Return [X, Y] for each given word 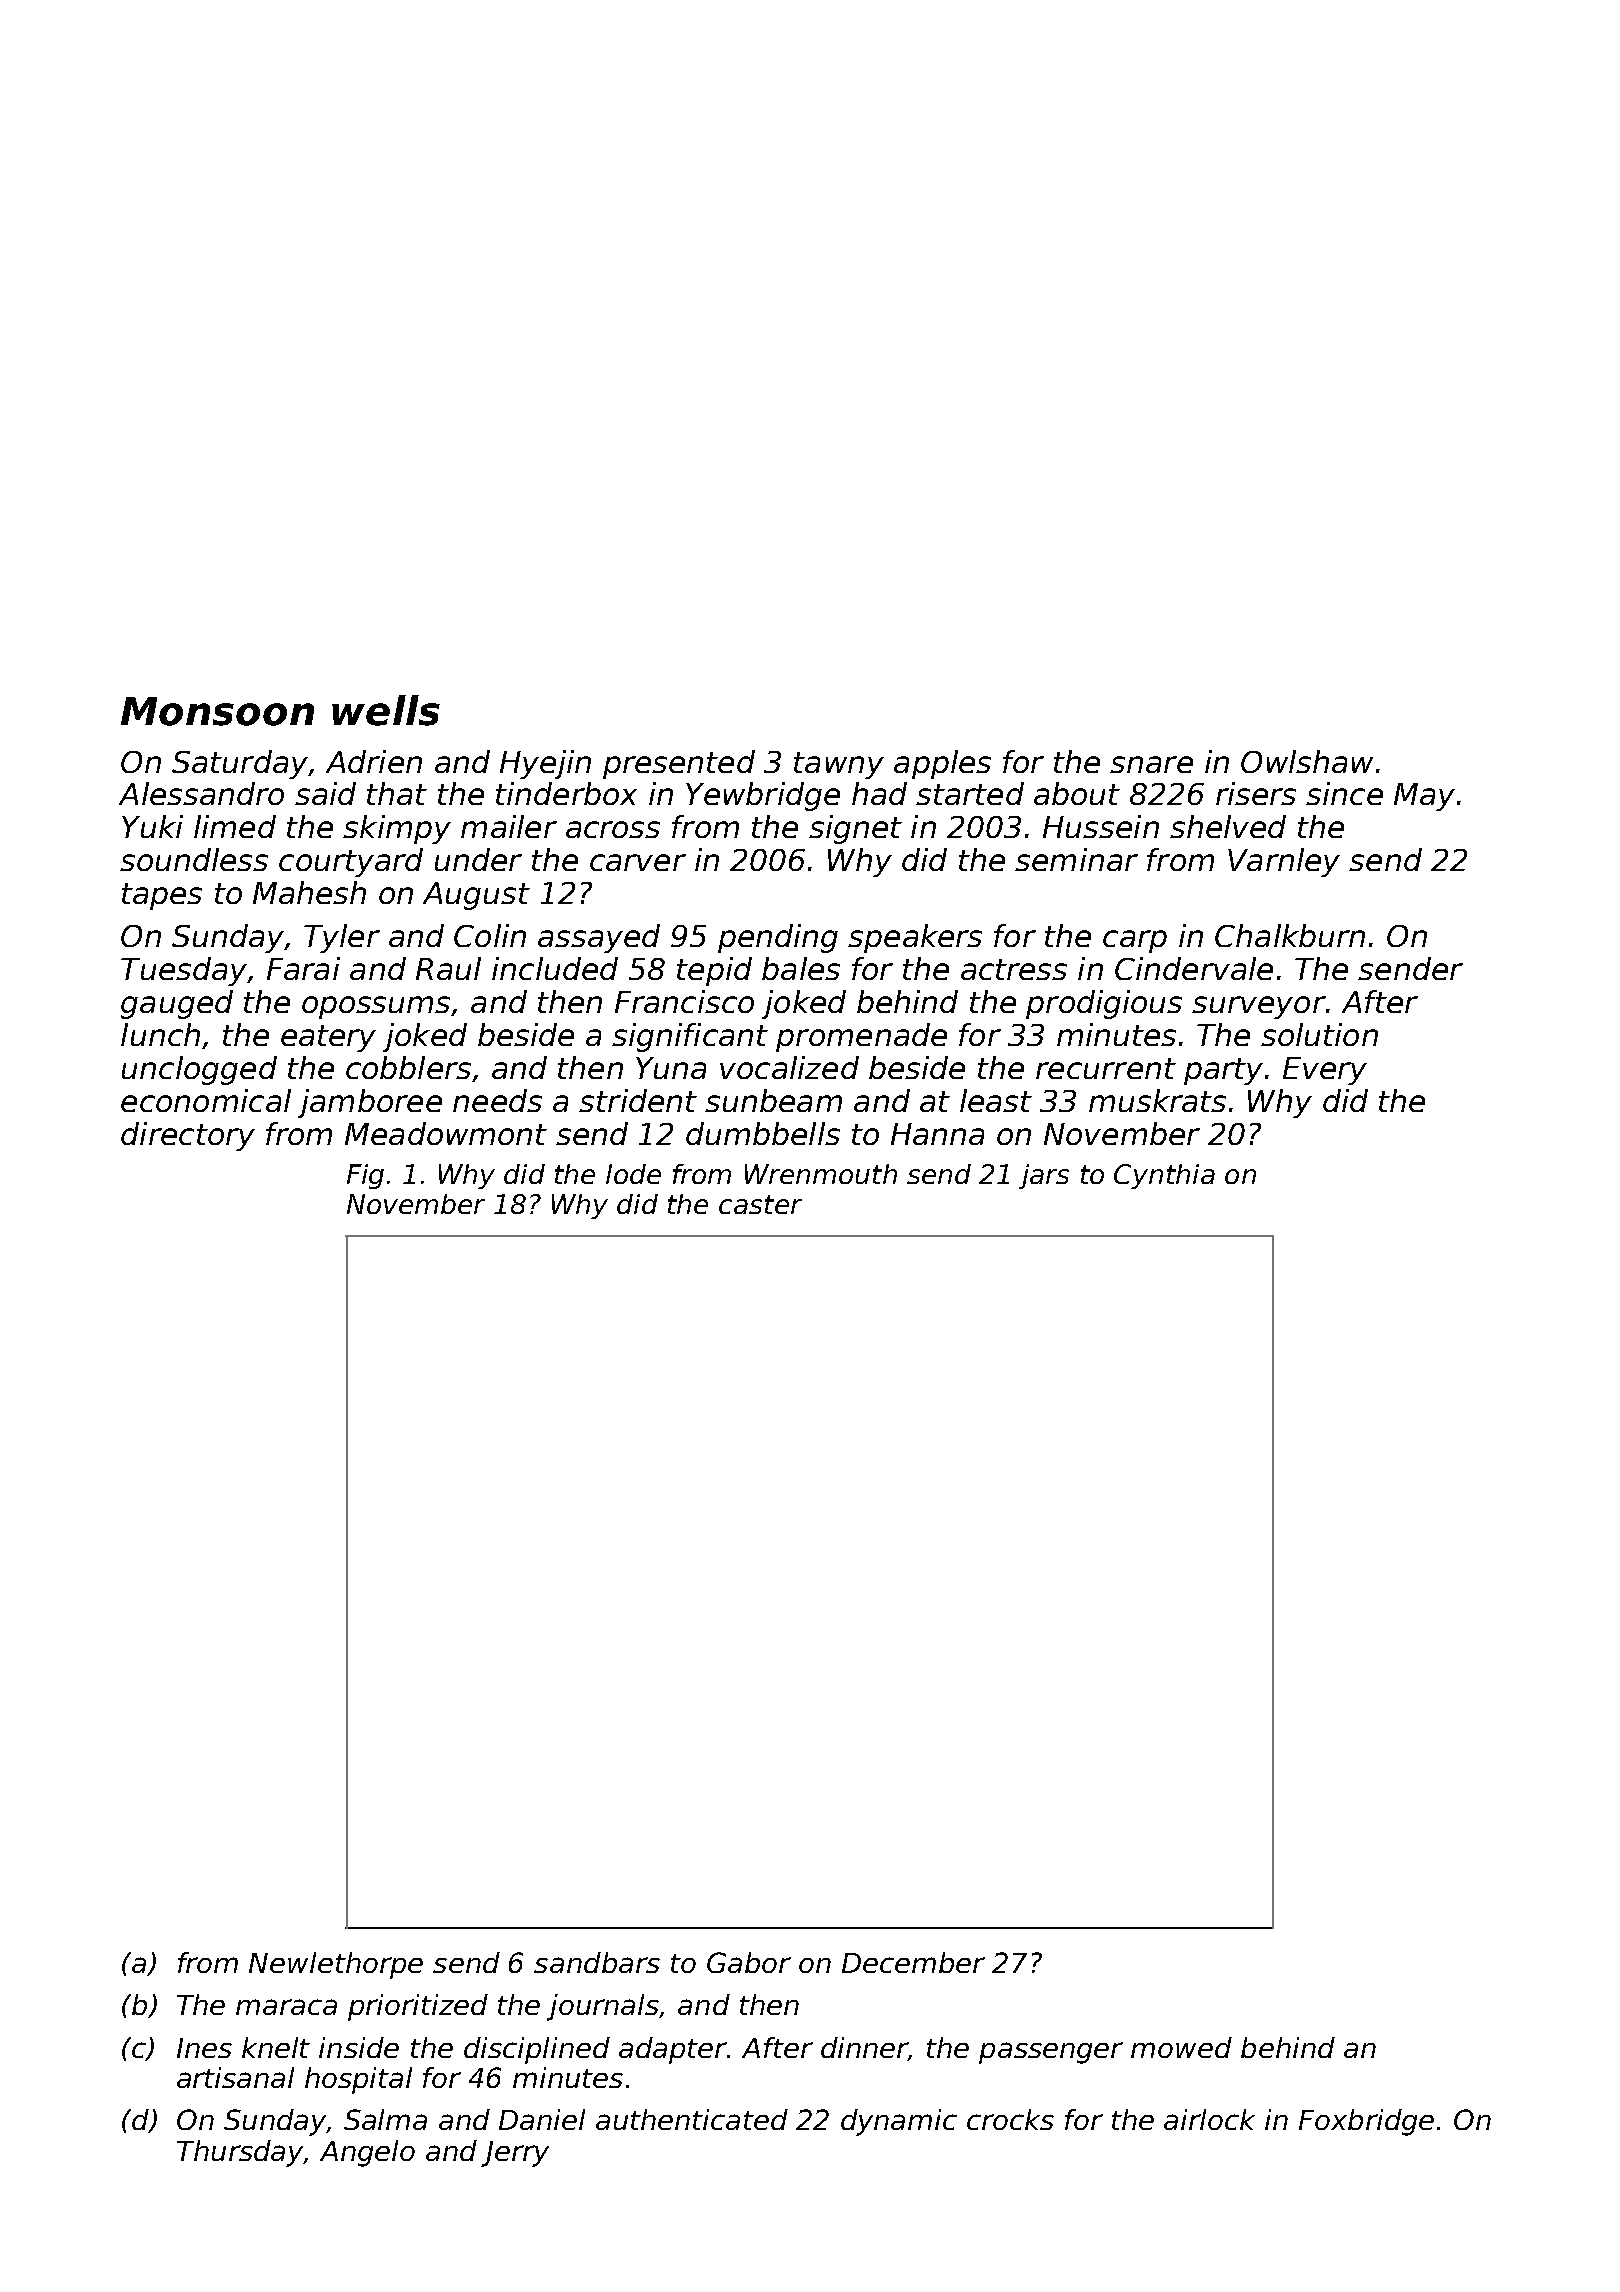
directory [188, 1136]
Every [1325, 1071]
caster [760, 1204]
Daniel [542, 2119]
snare [1151, 764]
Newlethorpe [336, 1965]
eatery [328, 1038]
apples [942, 764]
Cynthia [1164, 1176]
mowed [1181, 2047]
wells [386, 710]
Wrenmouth [821, 1174]
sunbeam [773, 1100]
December [913, 1962]
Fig [365, 1176]
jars [1044, 1176]
